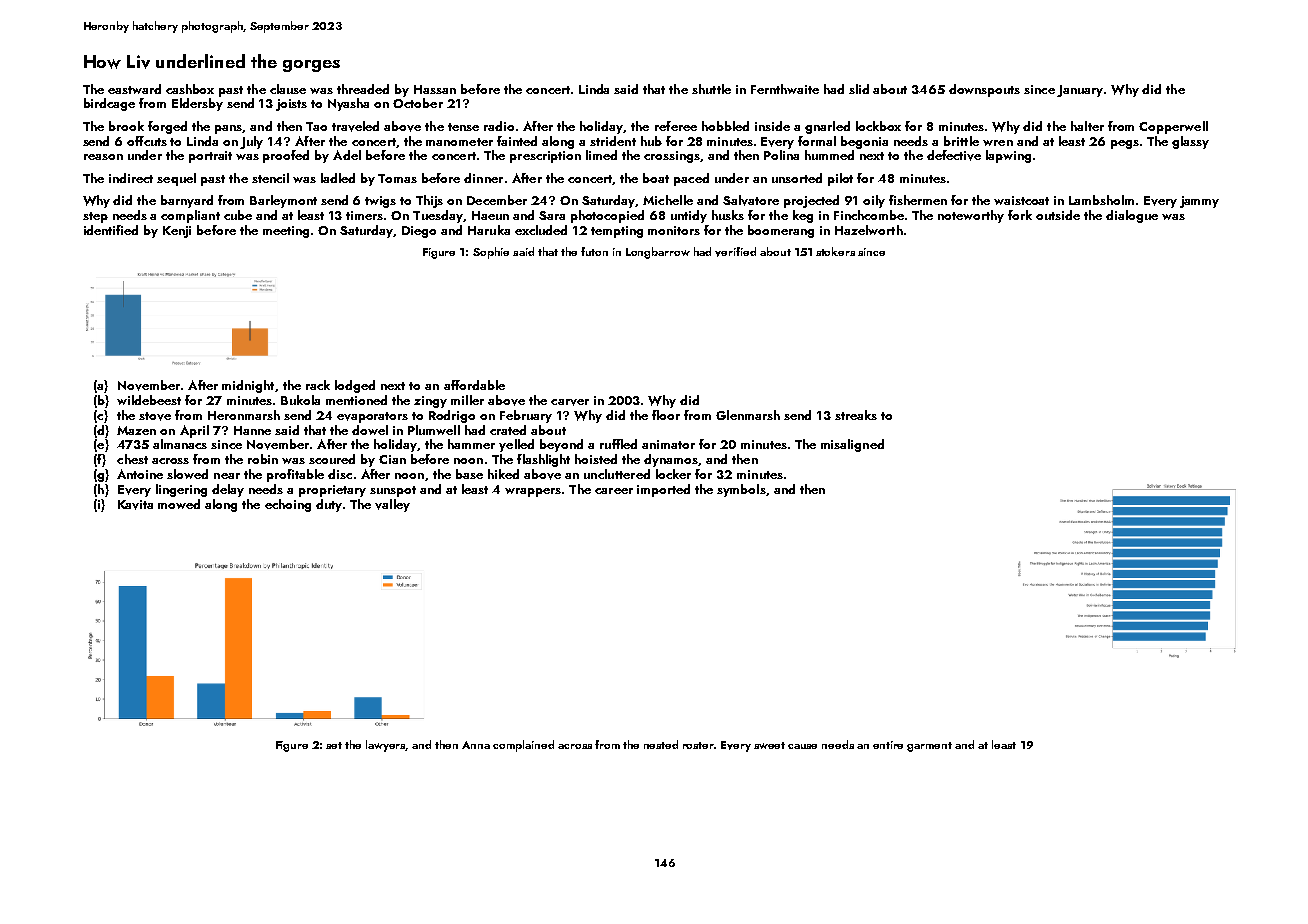  What do you see at coordinates (491, 253) in the image?
I see `Sophie` at bounding box center [491, 253].
